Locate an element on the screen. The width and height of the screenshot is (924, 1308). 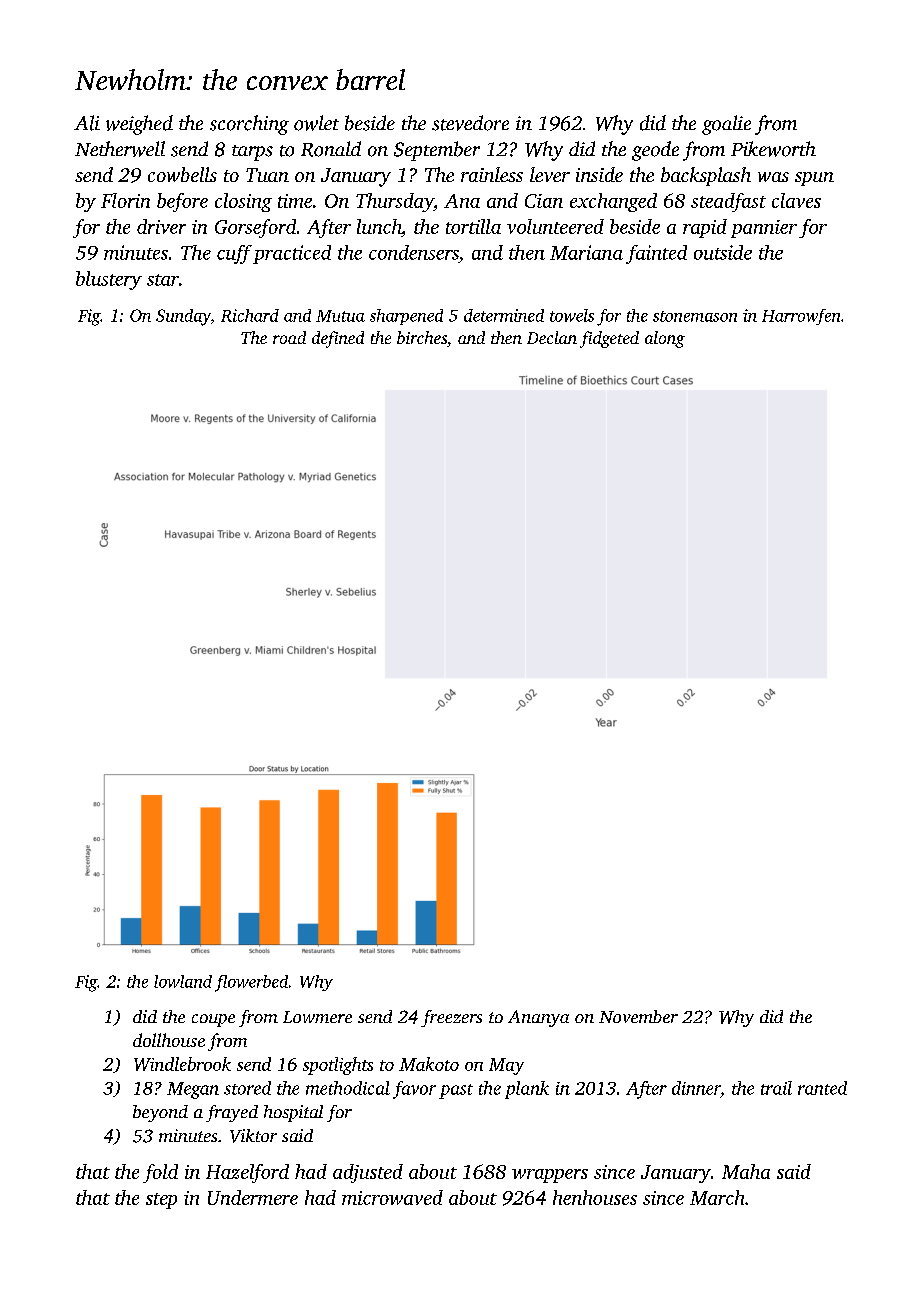
blustery is located at coordinates (109, 280).
